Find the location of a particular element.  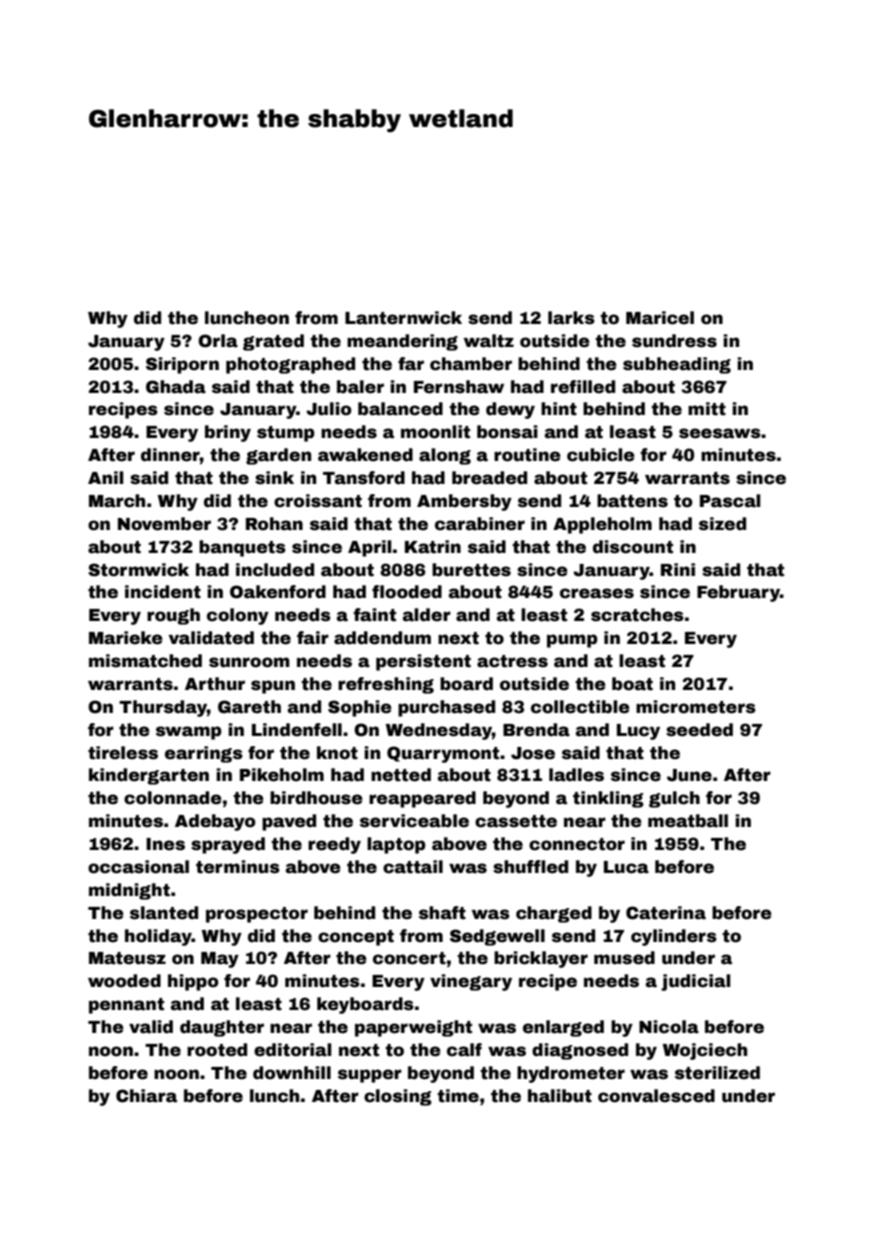

grated is located at coordinates (273, 342).
